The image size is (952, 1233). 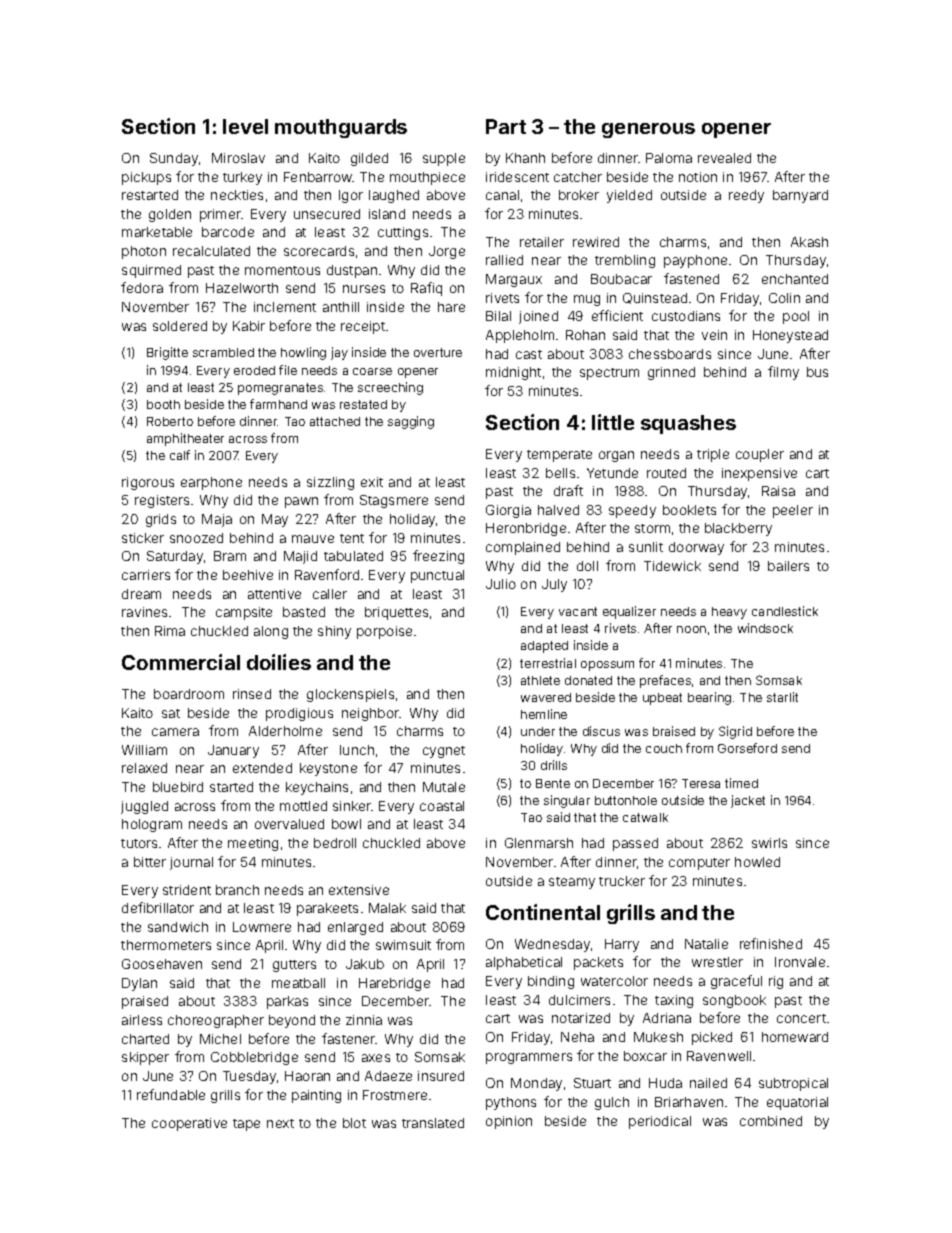 I want to click on charted, so click(x=145, y=1039).
